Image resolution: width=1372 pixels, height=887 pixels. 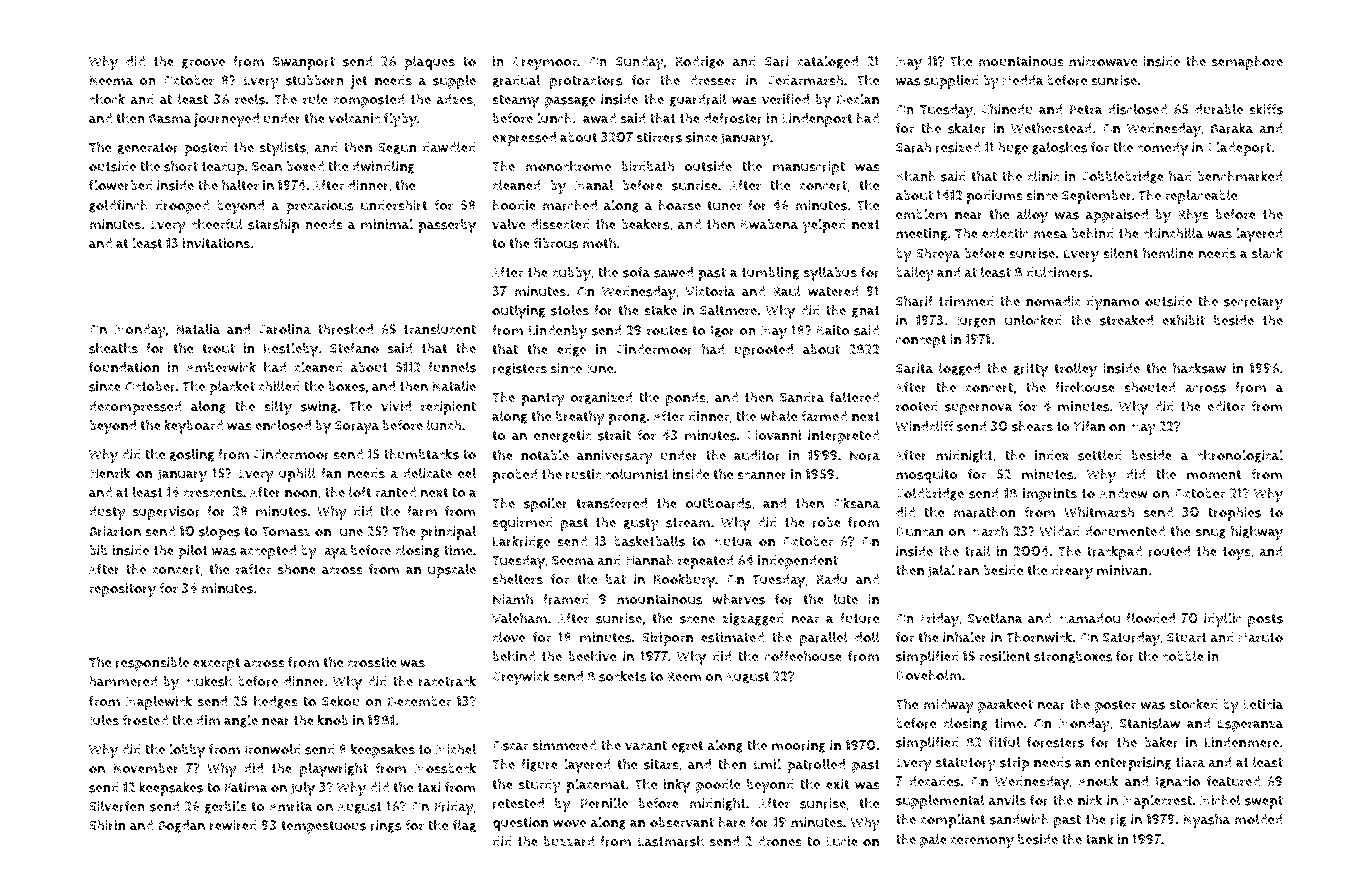 What do you see at coordinates (118, 206) in the page?
I see `goldfinch` at bounding box center [118, 206].
